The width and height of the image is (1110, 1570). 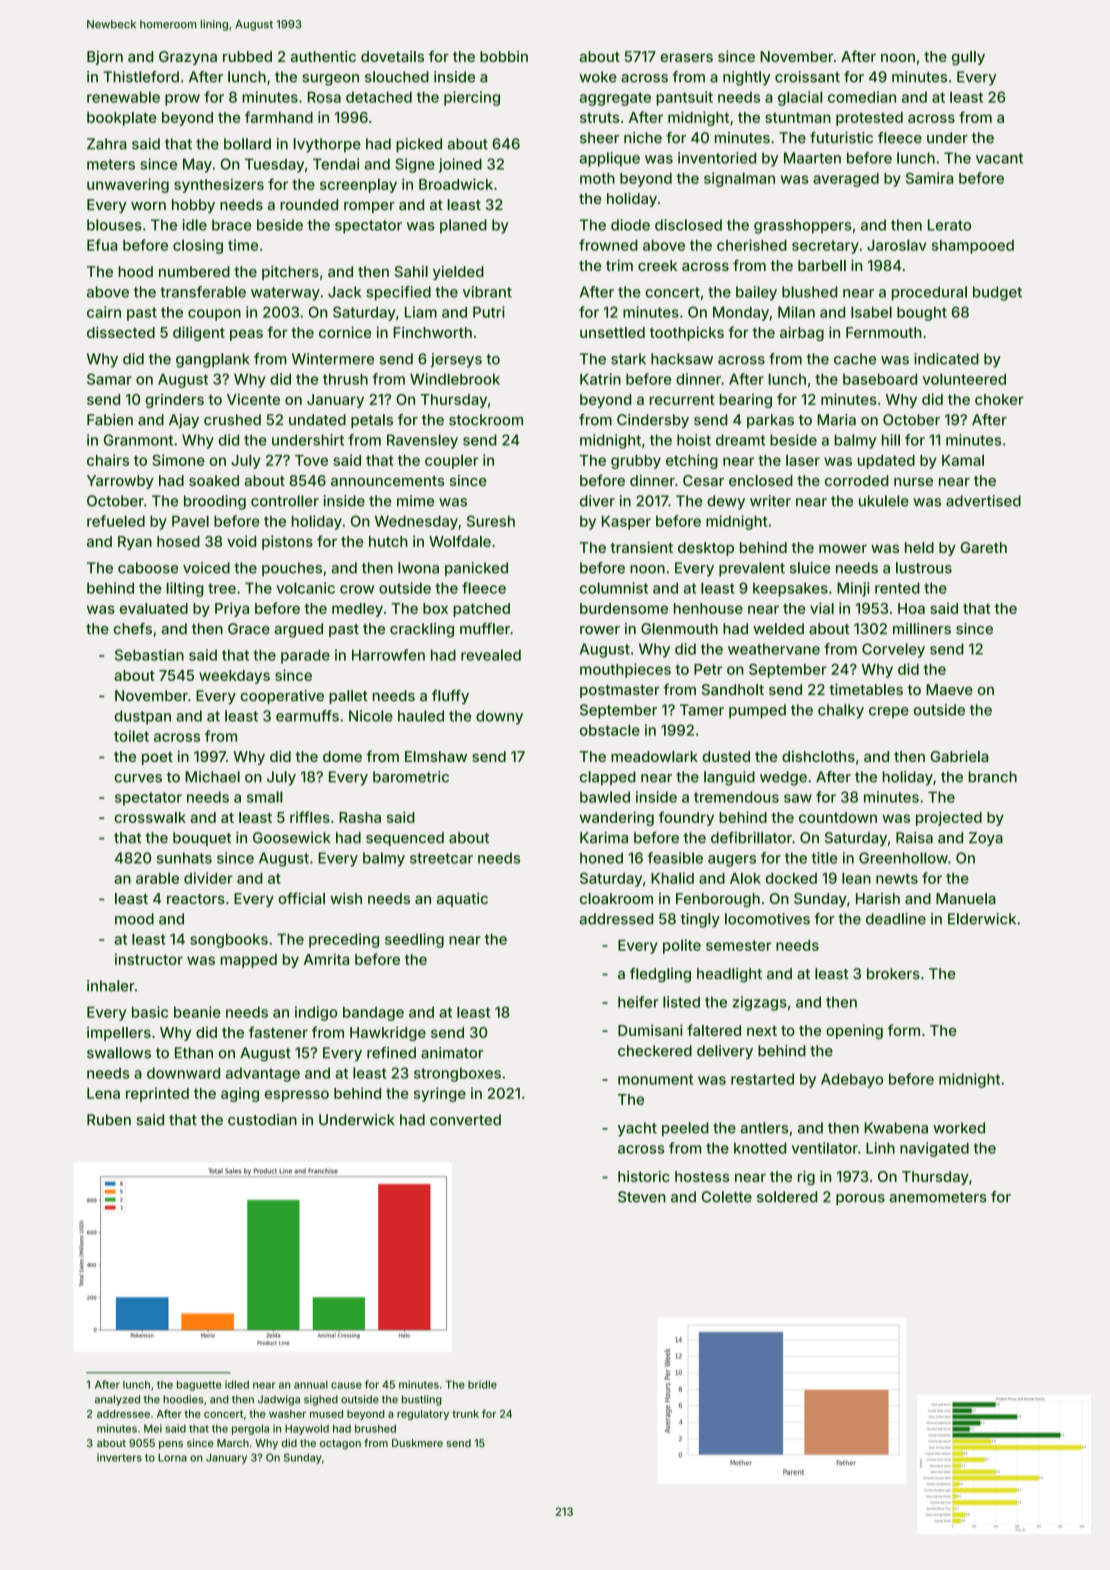 I want to click on Katrin, so click(x=600, y=379).
